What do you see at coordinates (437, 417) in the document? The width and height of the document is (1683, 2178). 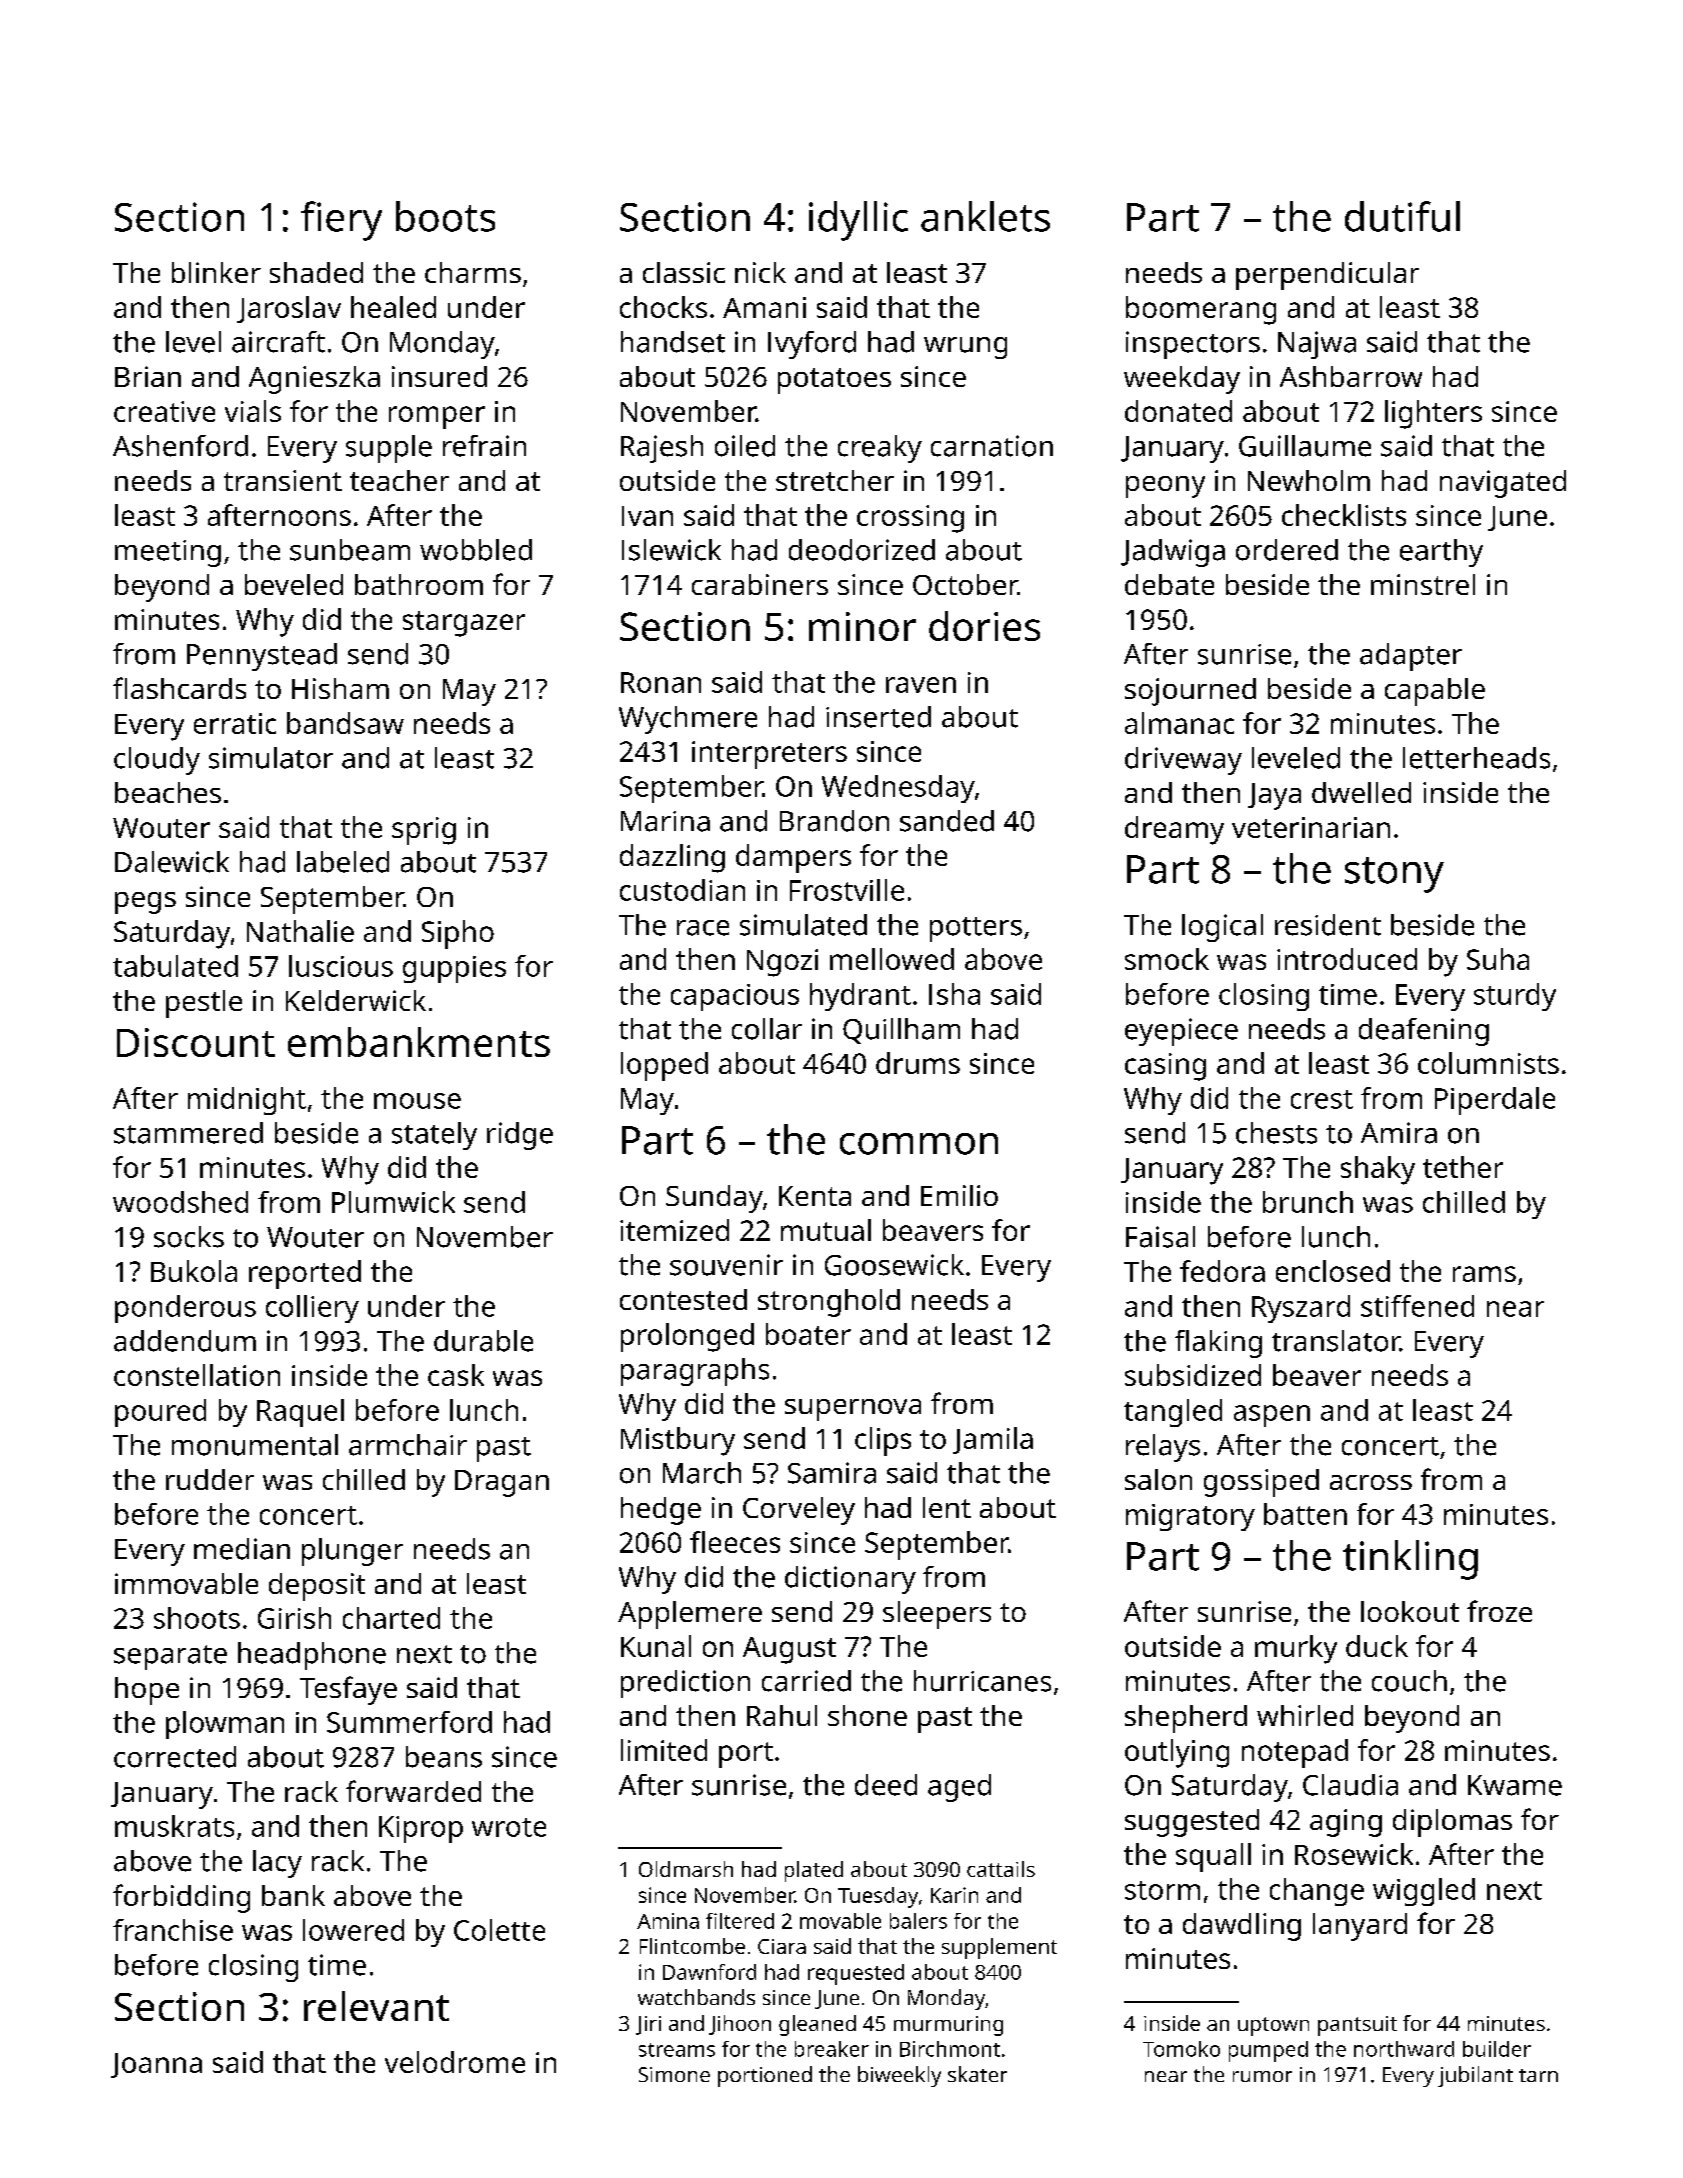 I see `romper` at bounding box center [437, 417].
